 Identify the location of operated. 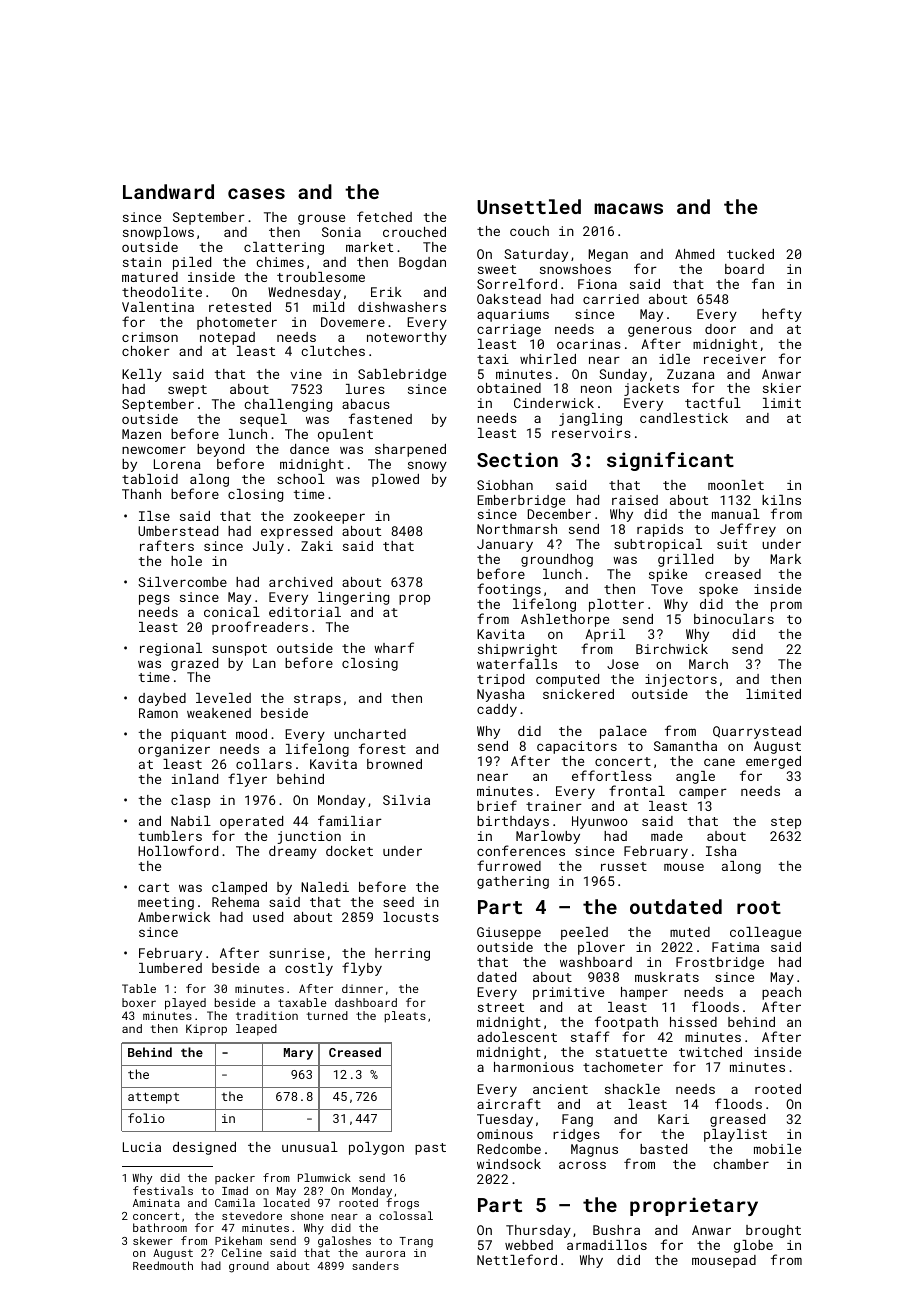
(251, 822).
